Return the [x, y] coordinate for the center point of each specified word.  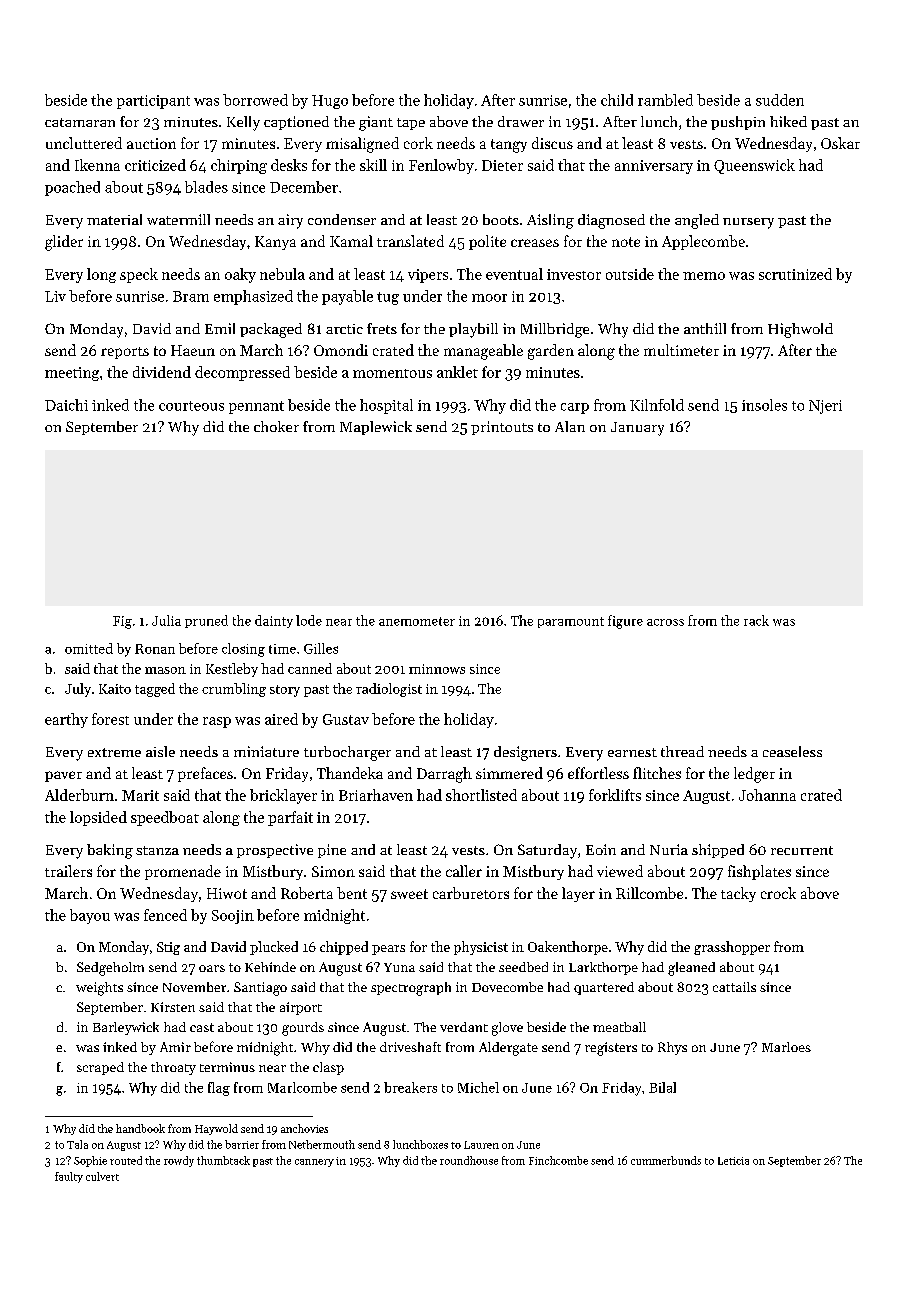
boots [501, 219]
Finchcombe [558, 1160]
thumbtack [223, 1160]
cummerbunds [666, 1160]
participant [153, 102]
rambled [665, 100]
